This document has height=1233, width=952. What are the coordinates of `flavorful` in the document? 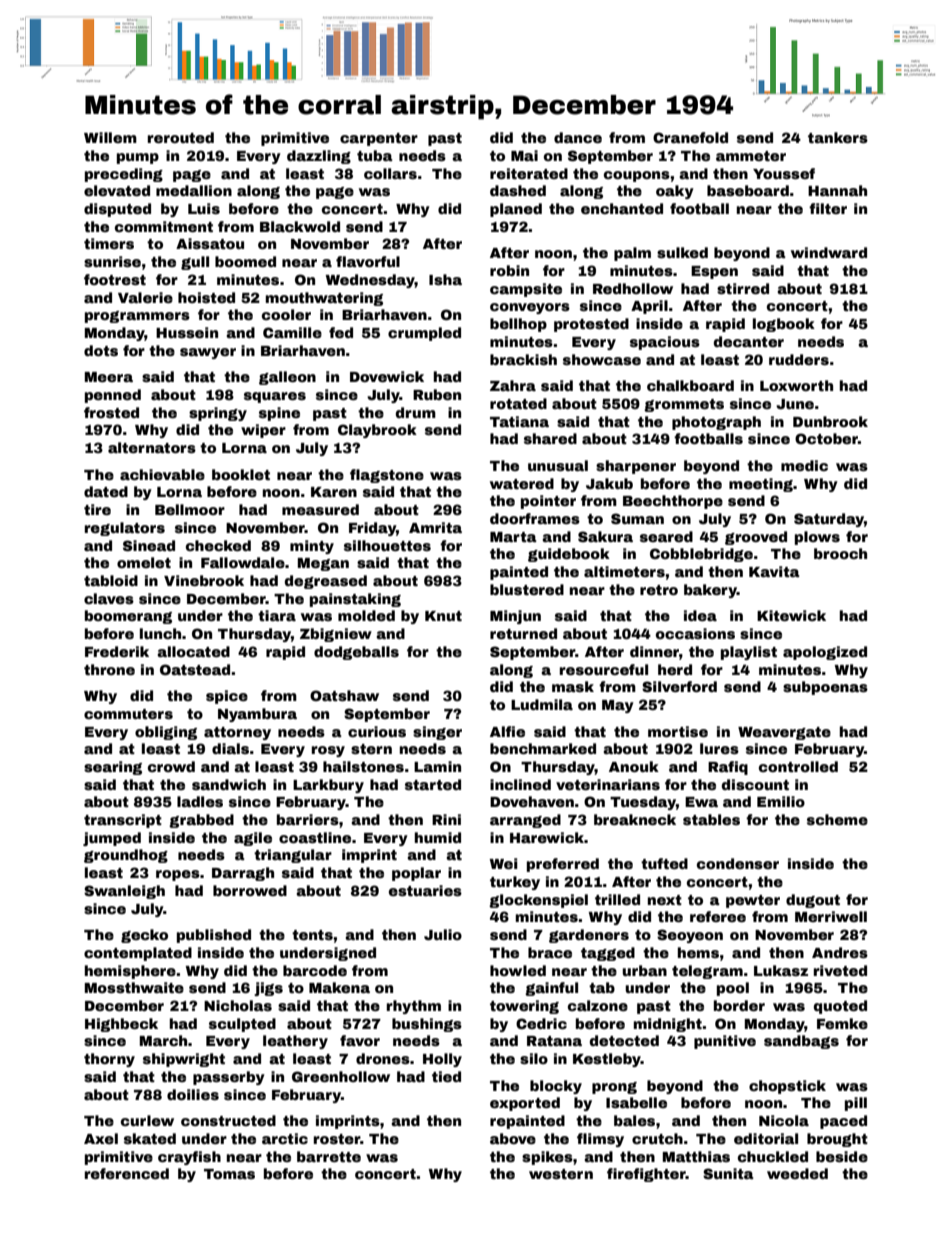 It's located at (368, 261).
